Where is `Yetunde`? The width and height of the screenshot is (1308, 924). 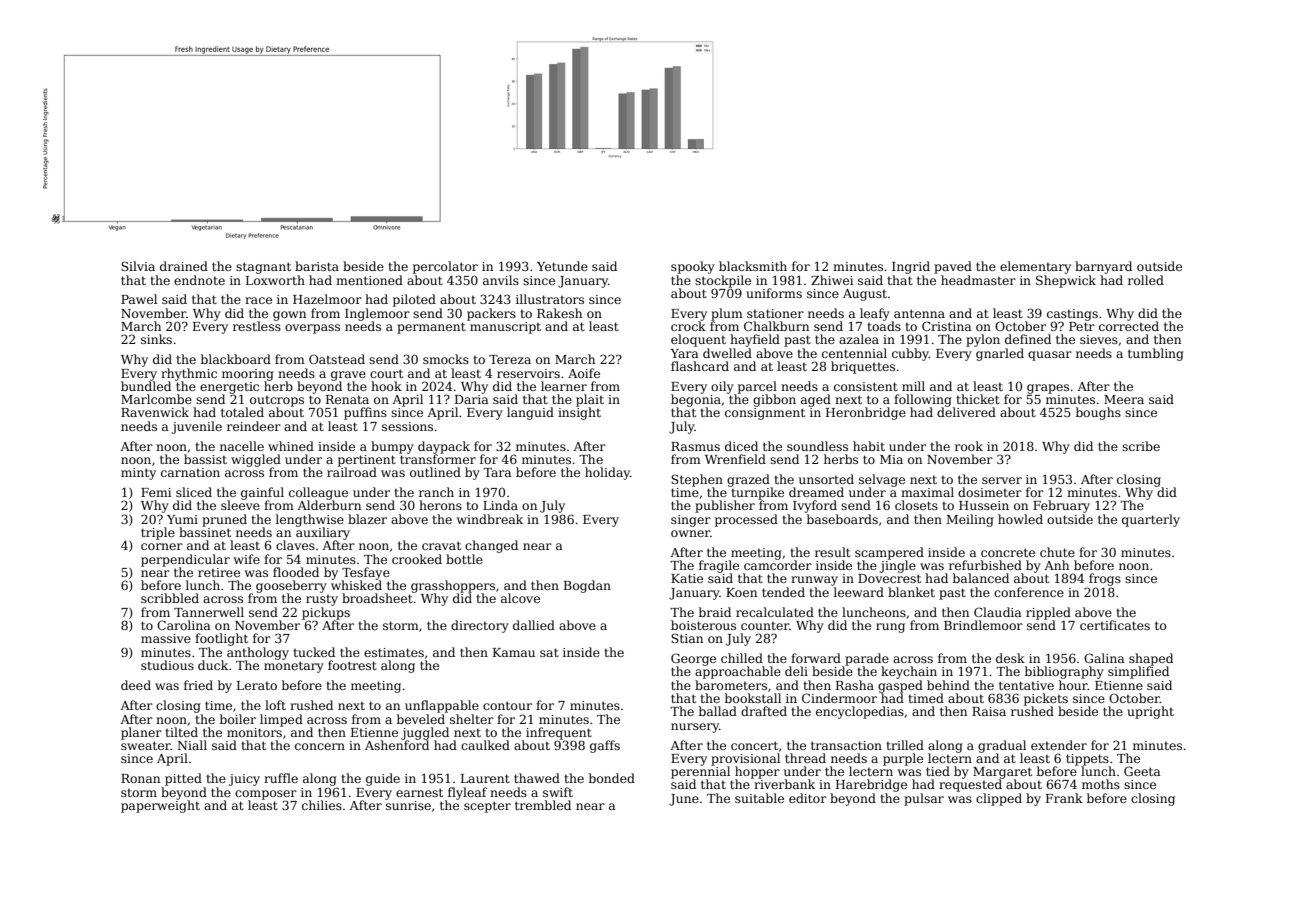 Yetunde is located at coordinates (562, 266).
